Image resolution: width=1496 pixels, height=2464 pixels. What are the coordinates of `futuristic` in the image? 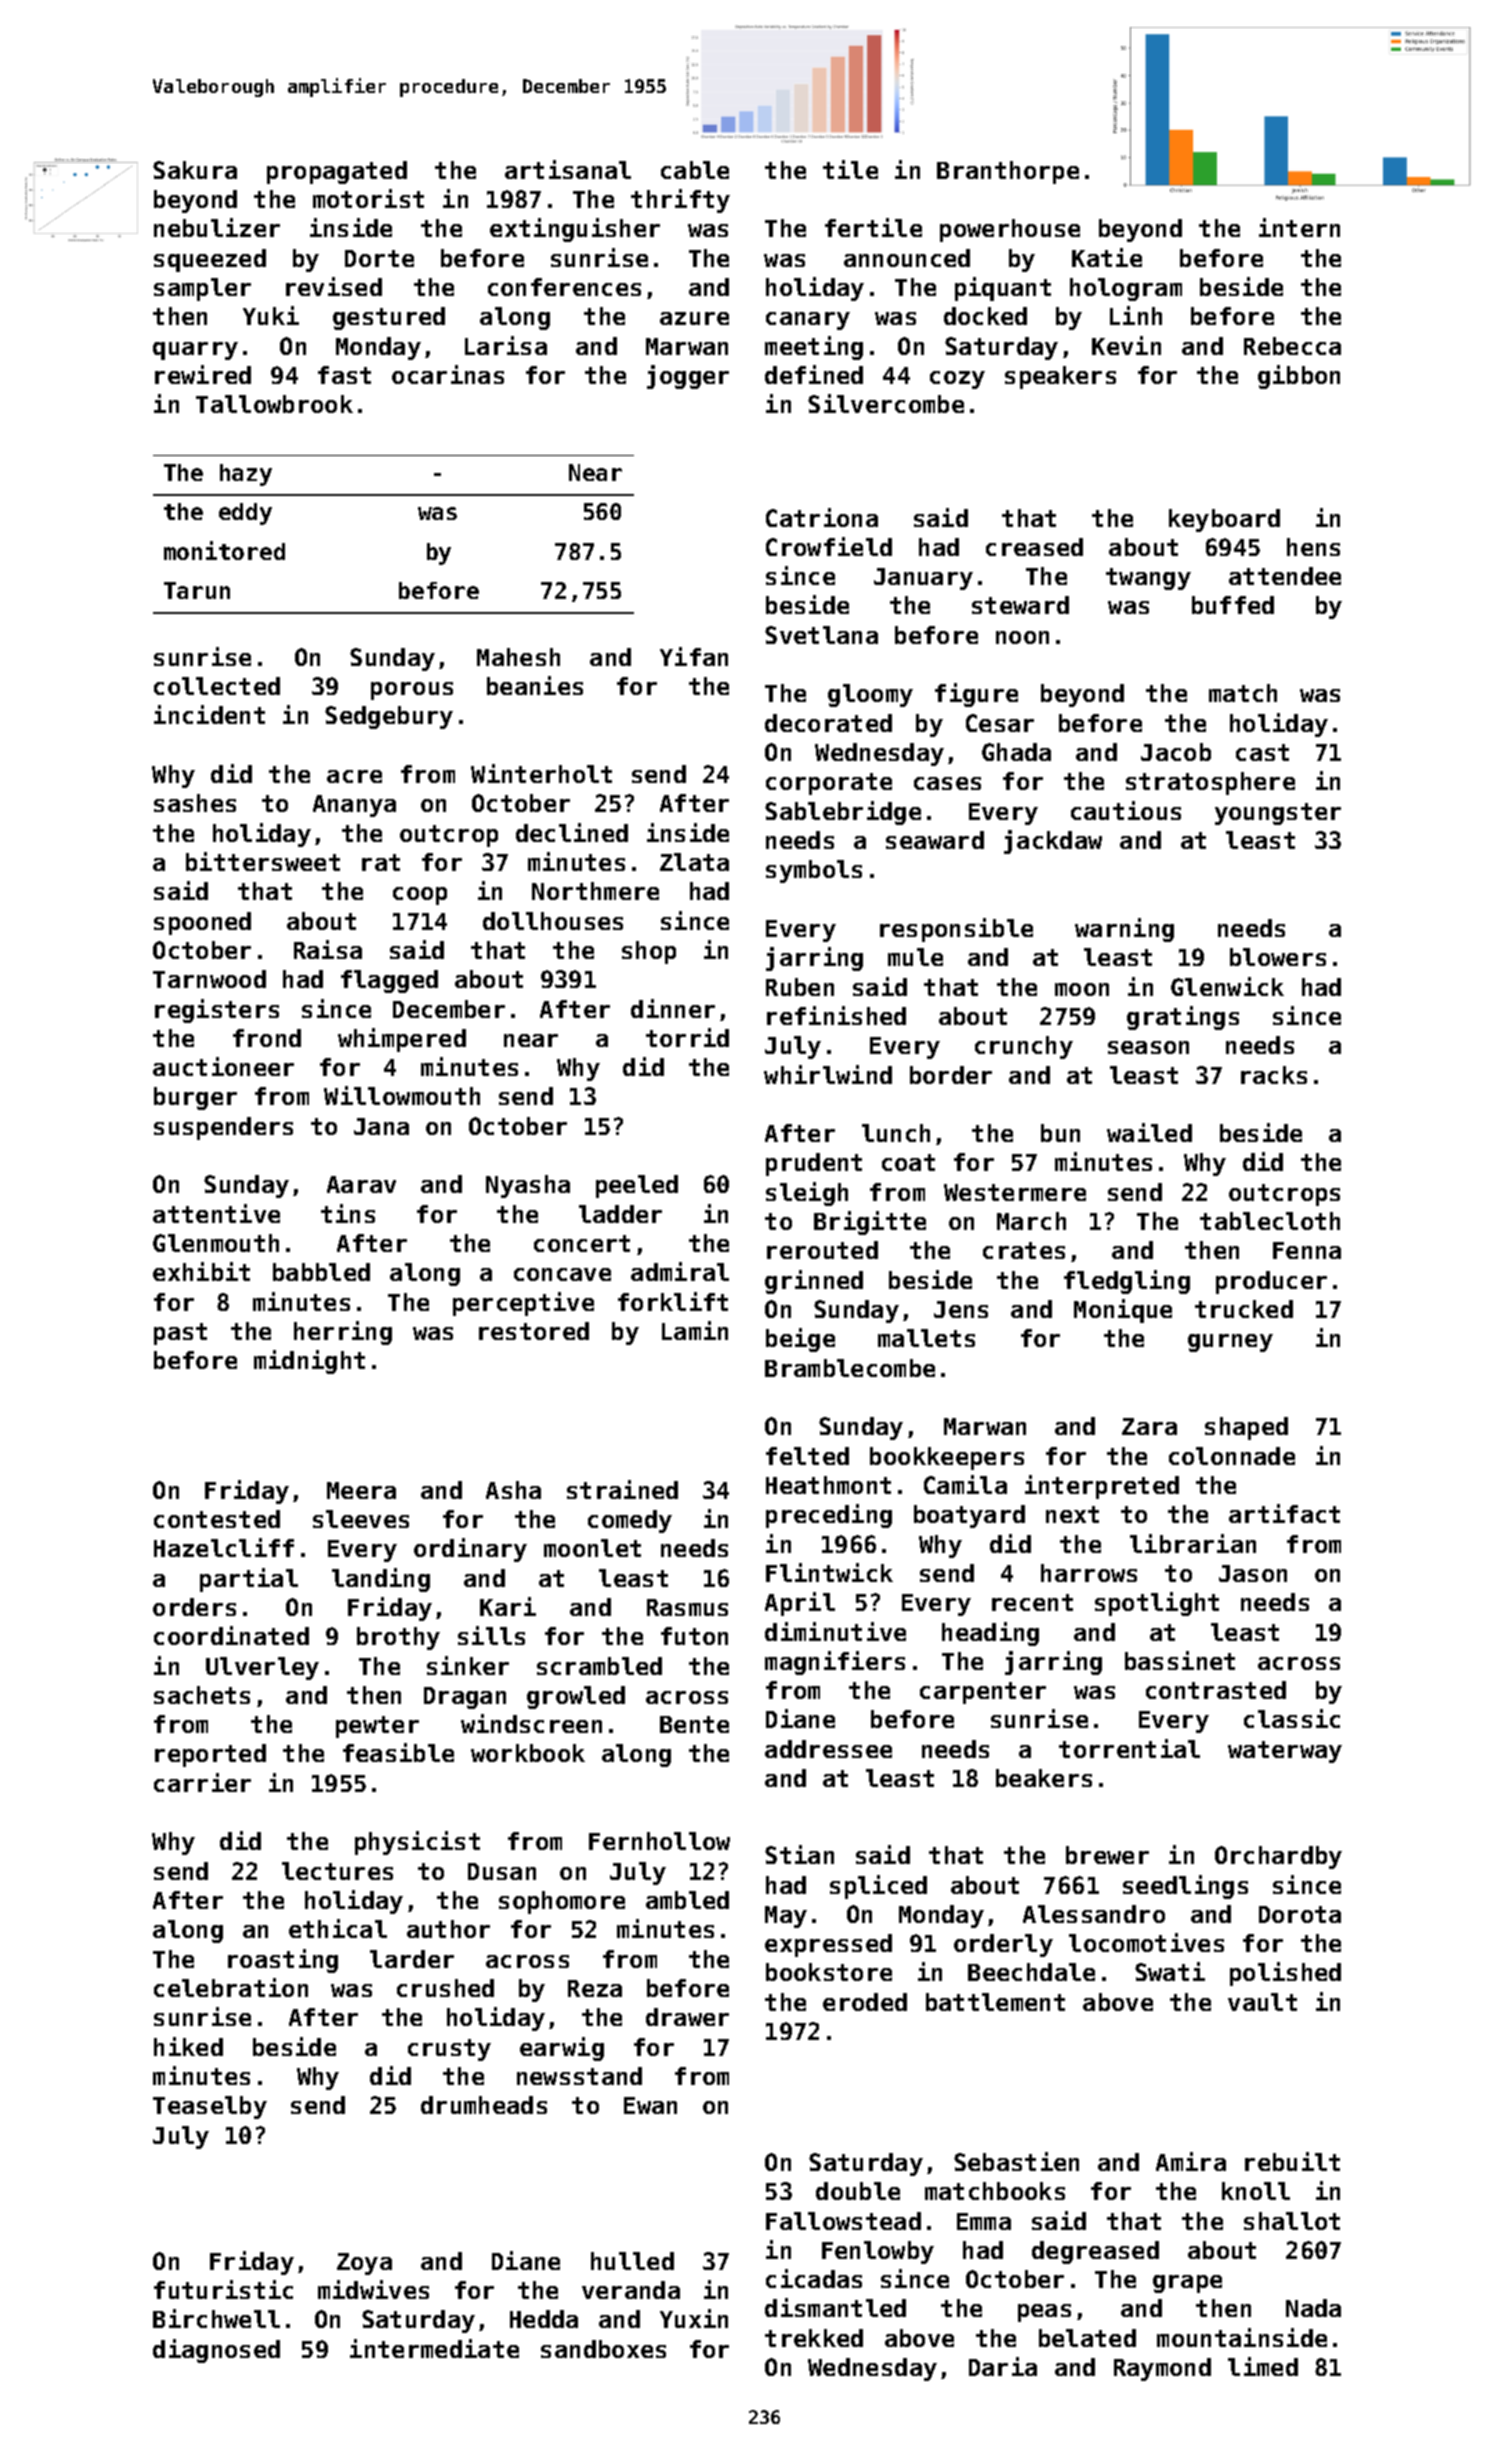 It's located at (223, 2289).
